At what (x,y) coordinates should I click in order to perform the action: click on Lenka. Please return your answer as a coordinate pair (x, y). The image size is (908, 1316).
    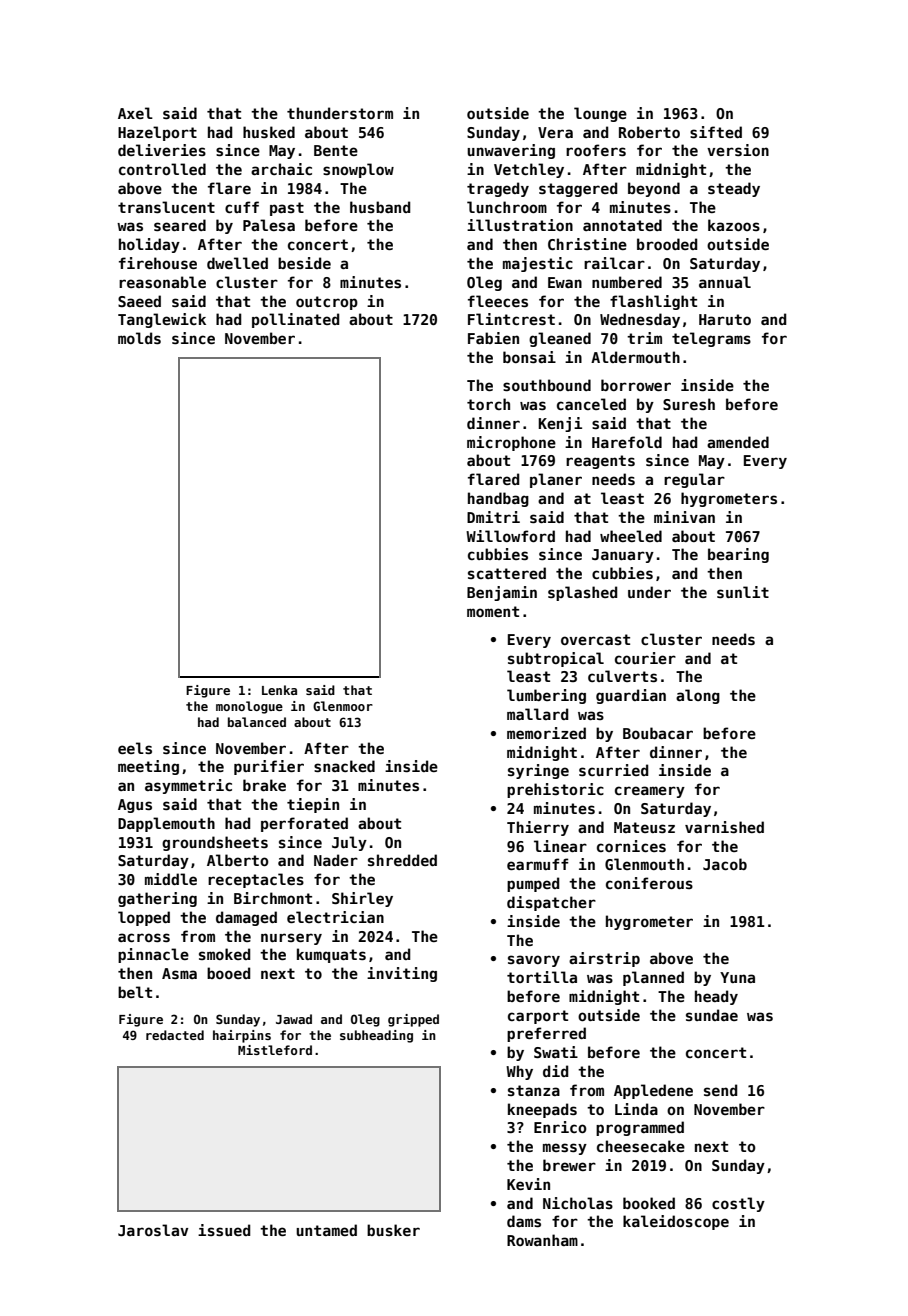
    Looking at the image, I should click on (279, 690).
